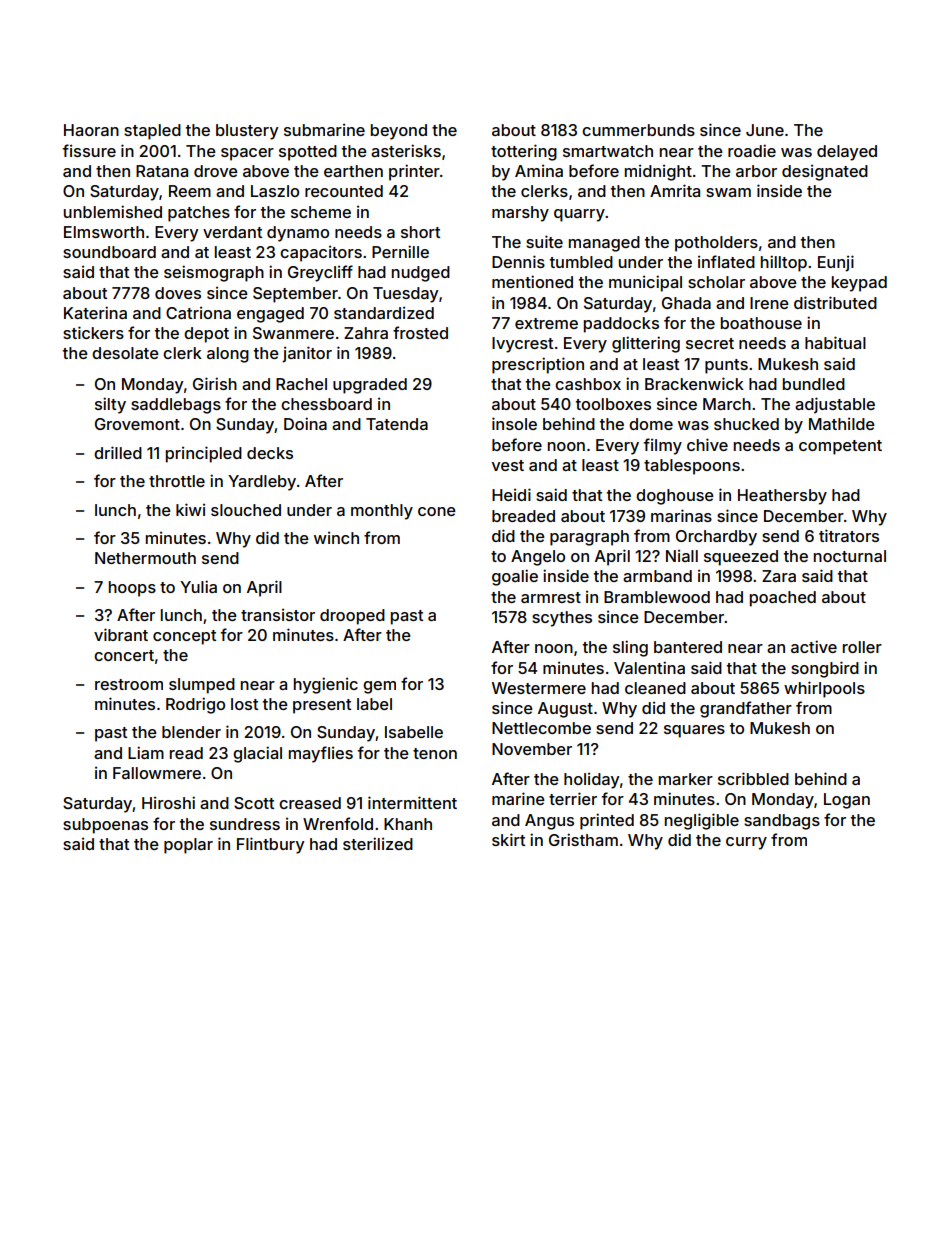 Image resolution: width=952 pixels, height=1233 pixels. I want to click on June, so click(765, 130).
